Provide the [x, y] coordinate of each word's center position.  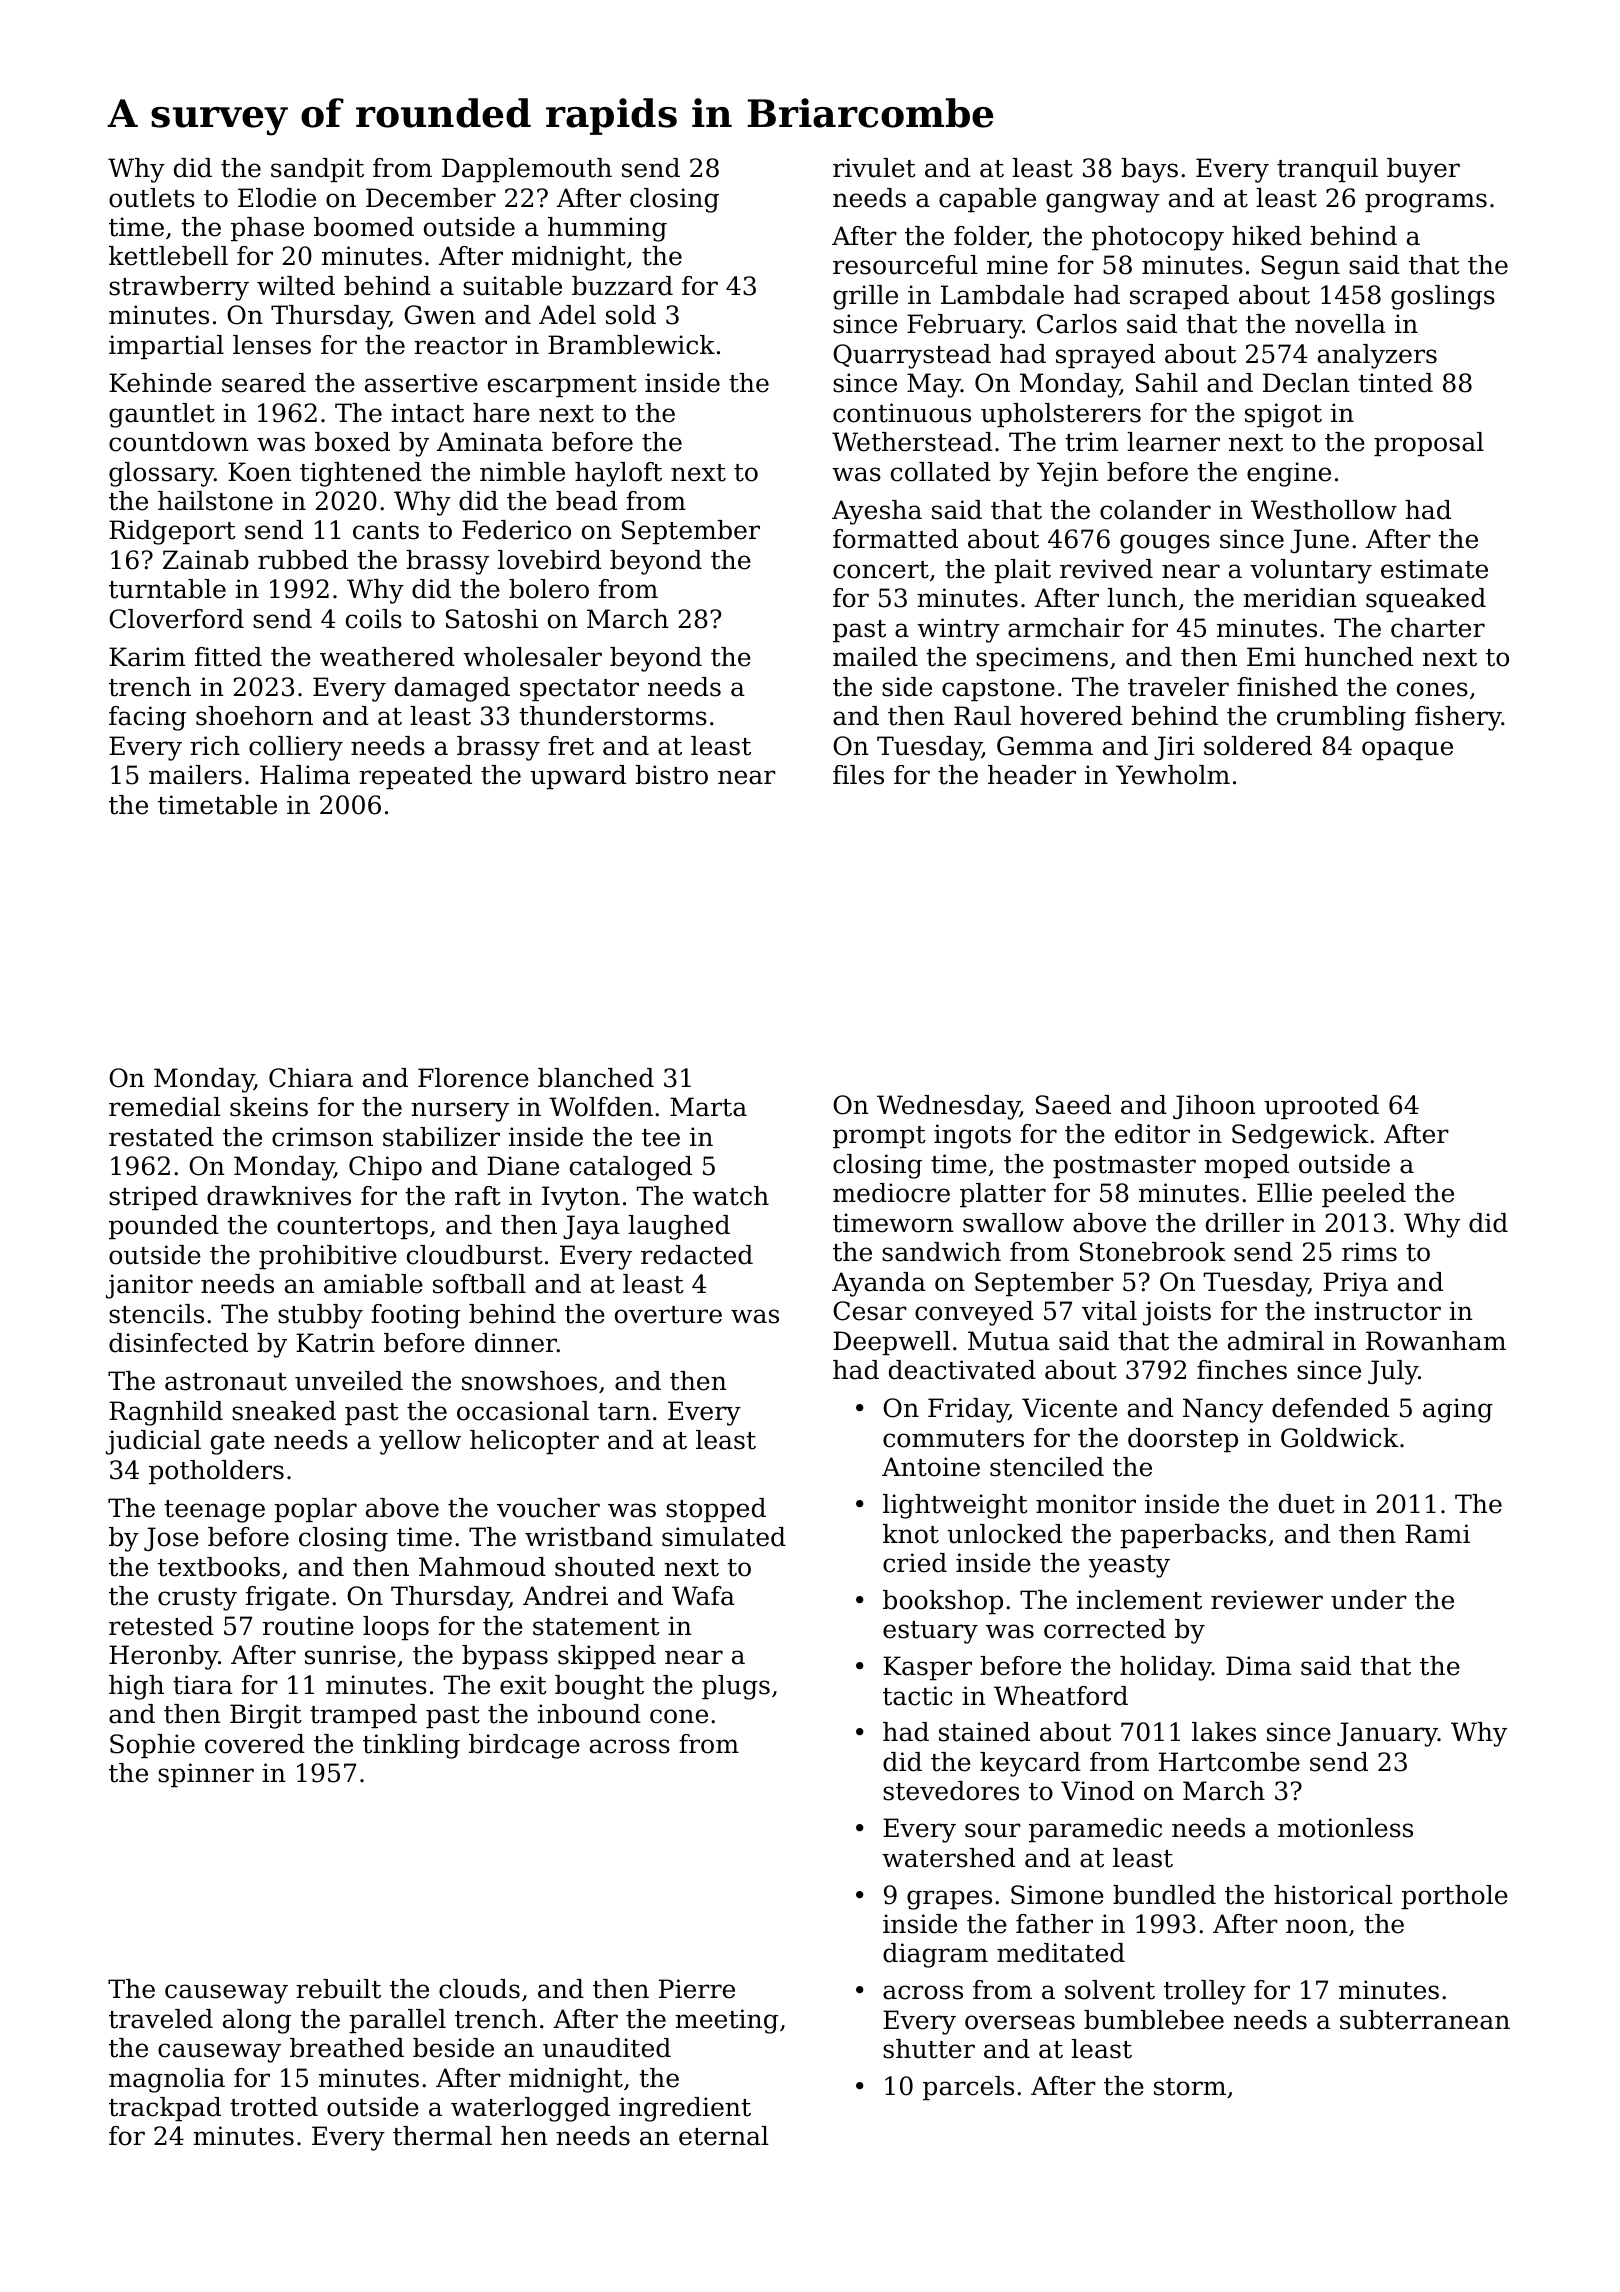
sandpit [317, 170]
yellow [420, 1442]
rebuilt [338, 1989]
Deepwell [891, 1343]
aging [1458, 1410]
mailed [875, 657]
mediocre [891, 1193]
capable [987, 200]
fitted [228, 657]
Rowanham [1436, 1341]
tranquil [1327, 170]
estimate [1434, 569]
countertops [352, 1228]
